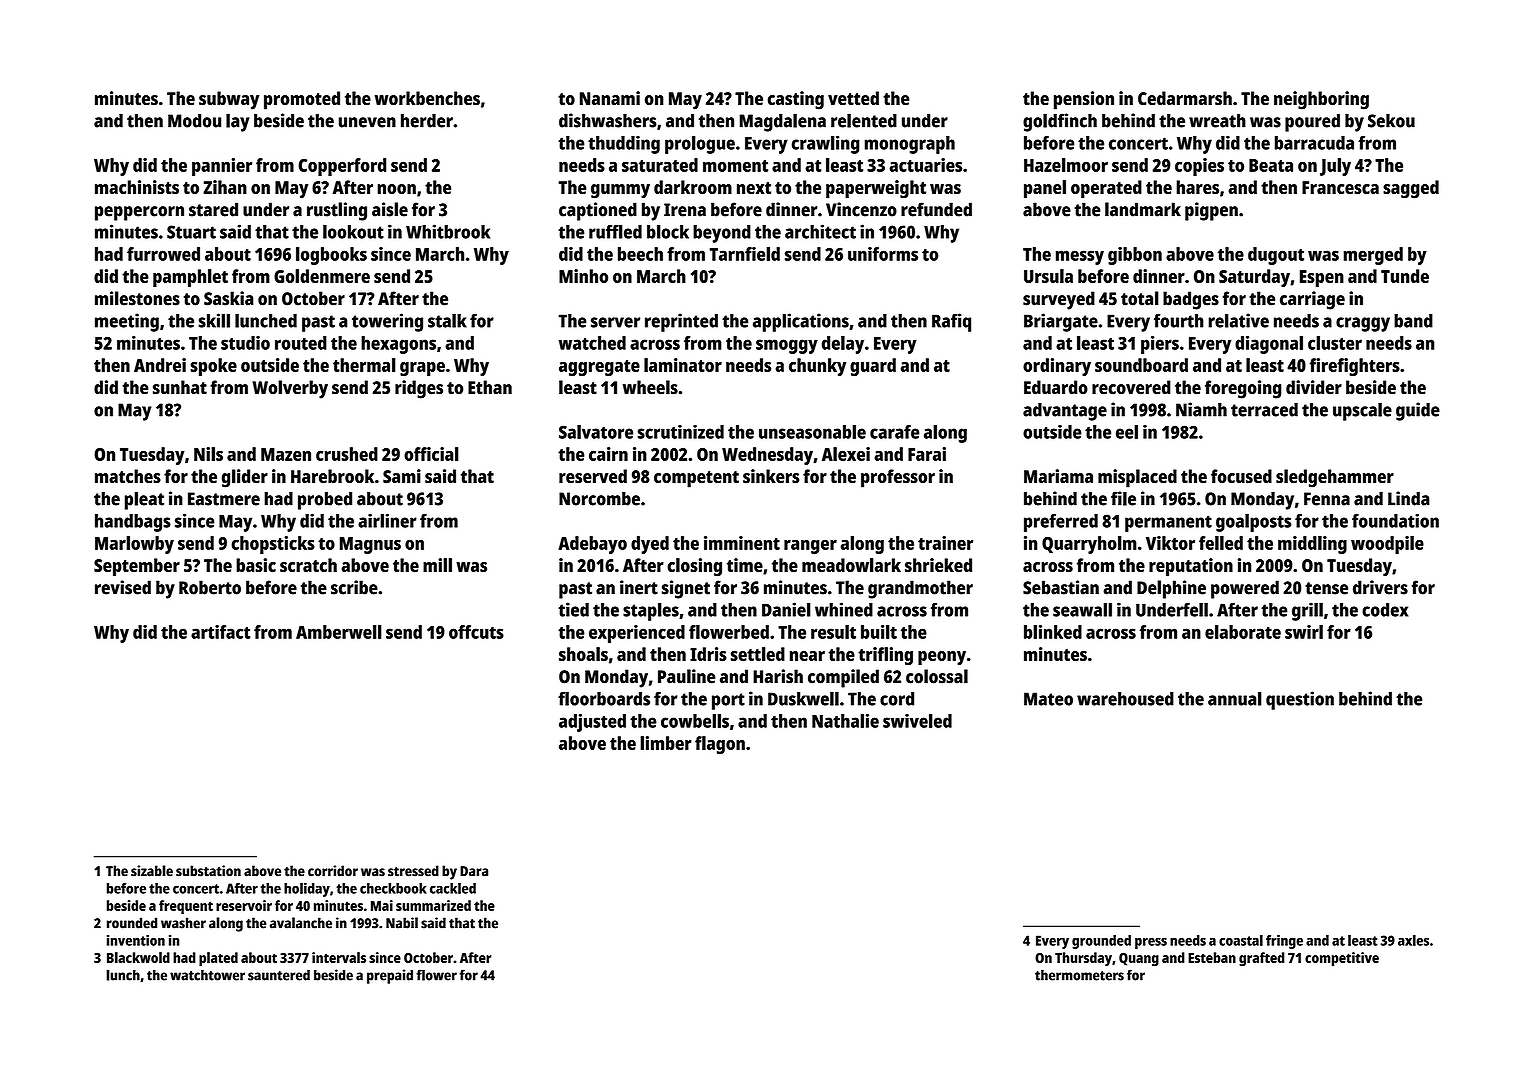 The height and width of the screenshot is (1086, 1536). Describe the element at coordinates (244, 905) in the screenshot. I see `reservoir` at that location.
